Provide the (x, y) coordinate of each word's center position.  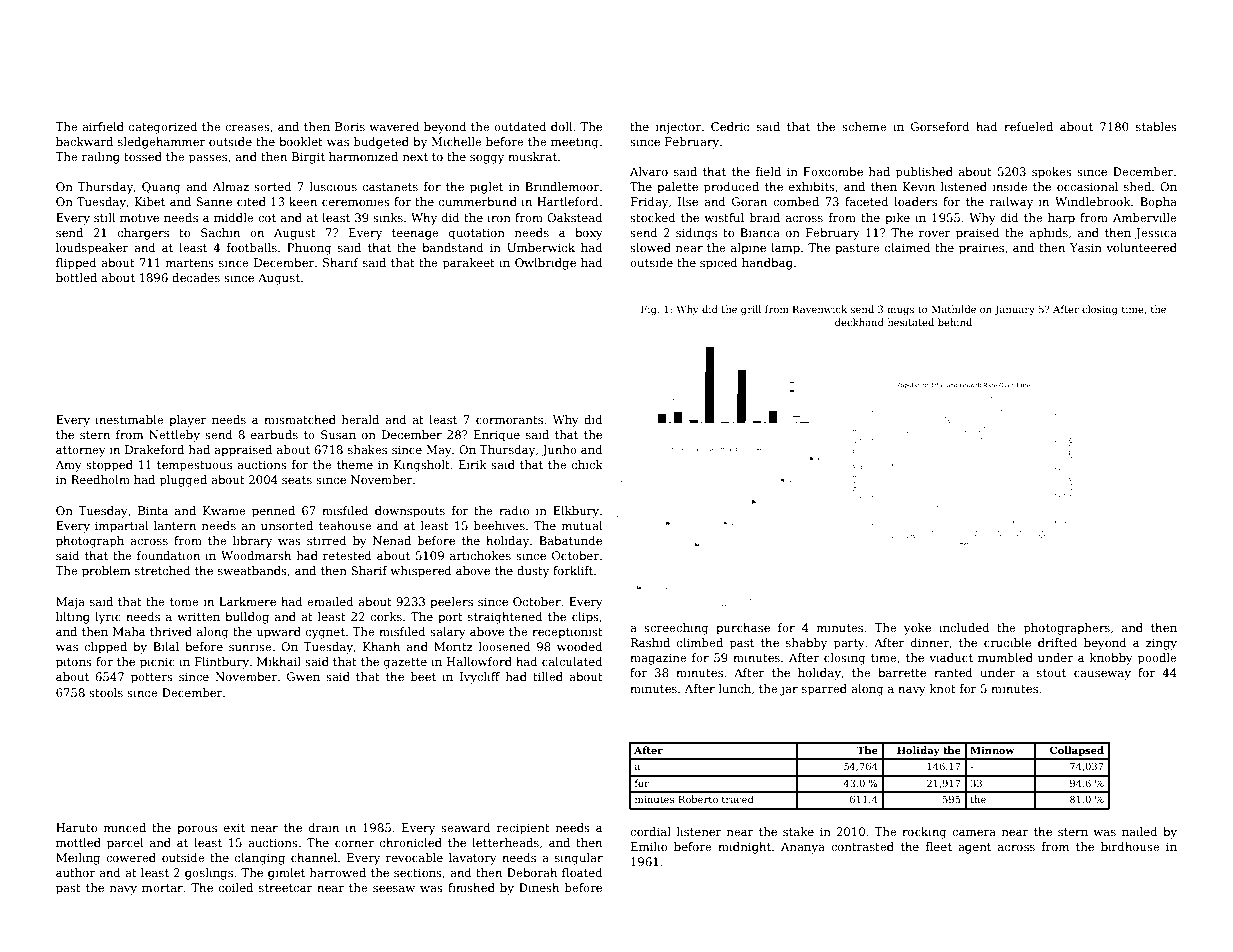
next (415, 157)
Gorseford (940, 126)
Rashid (650, 642)
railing (101, 158)
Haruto (76, 827)
